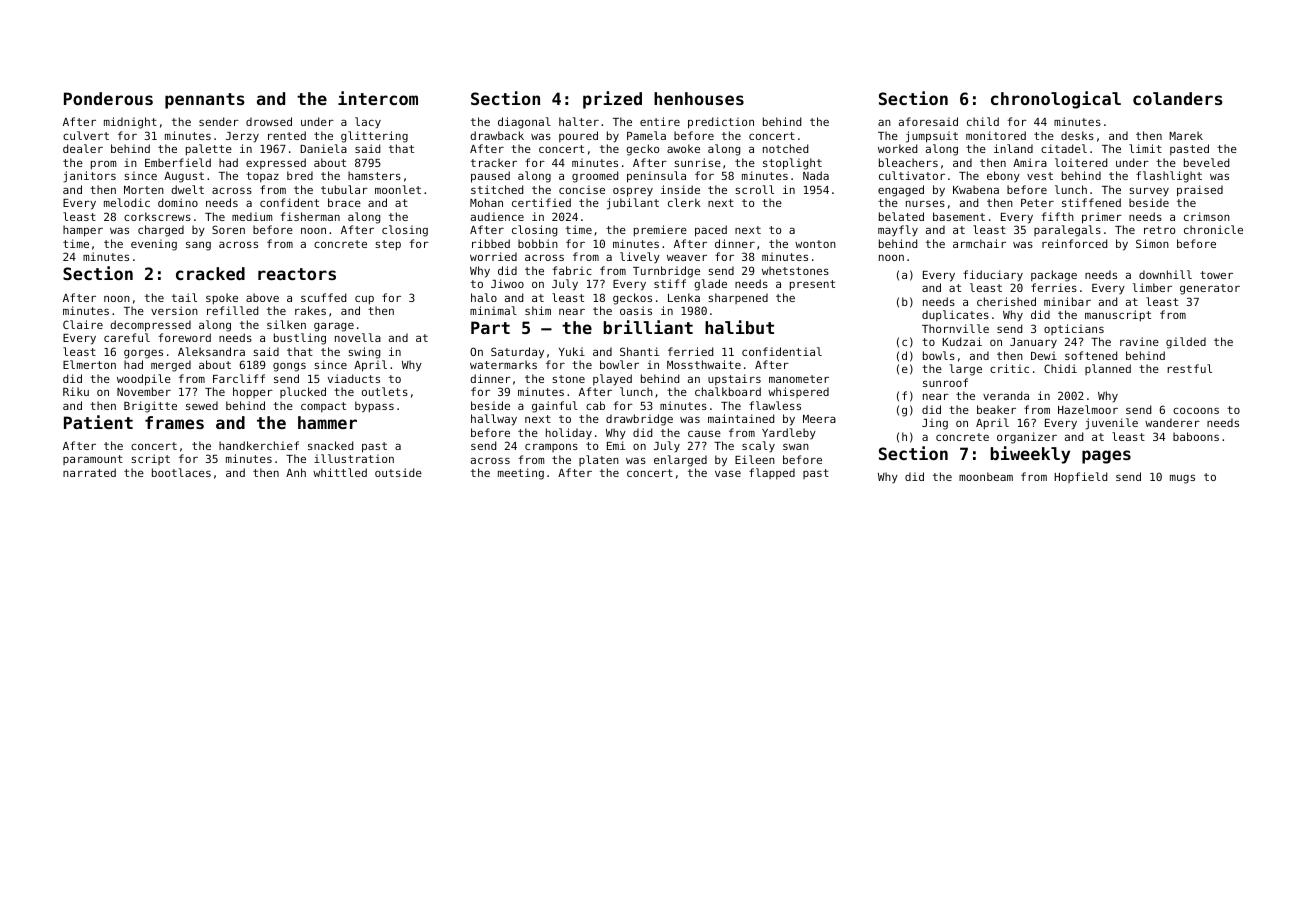  Describe the element at coordinates (1186, 135) in the screenshot. I see `Marek` at that location.
